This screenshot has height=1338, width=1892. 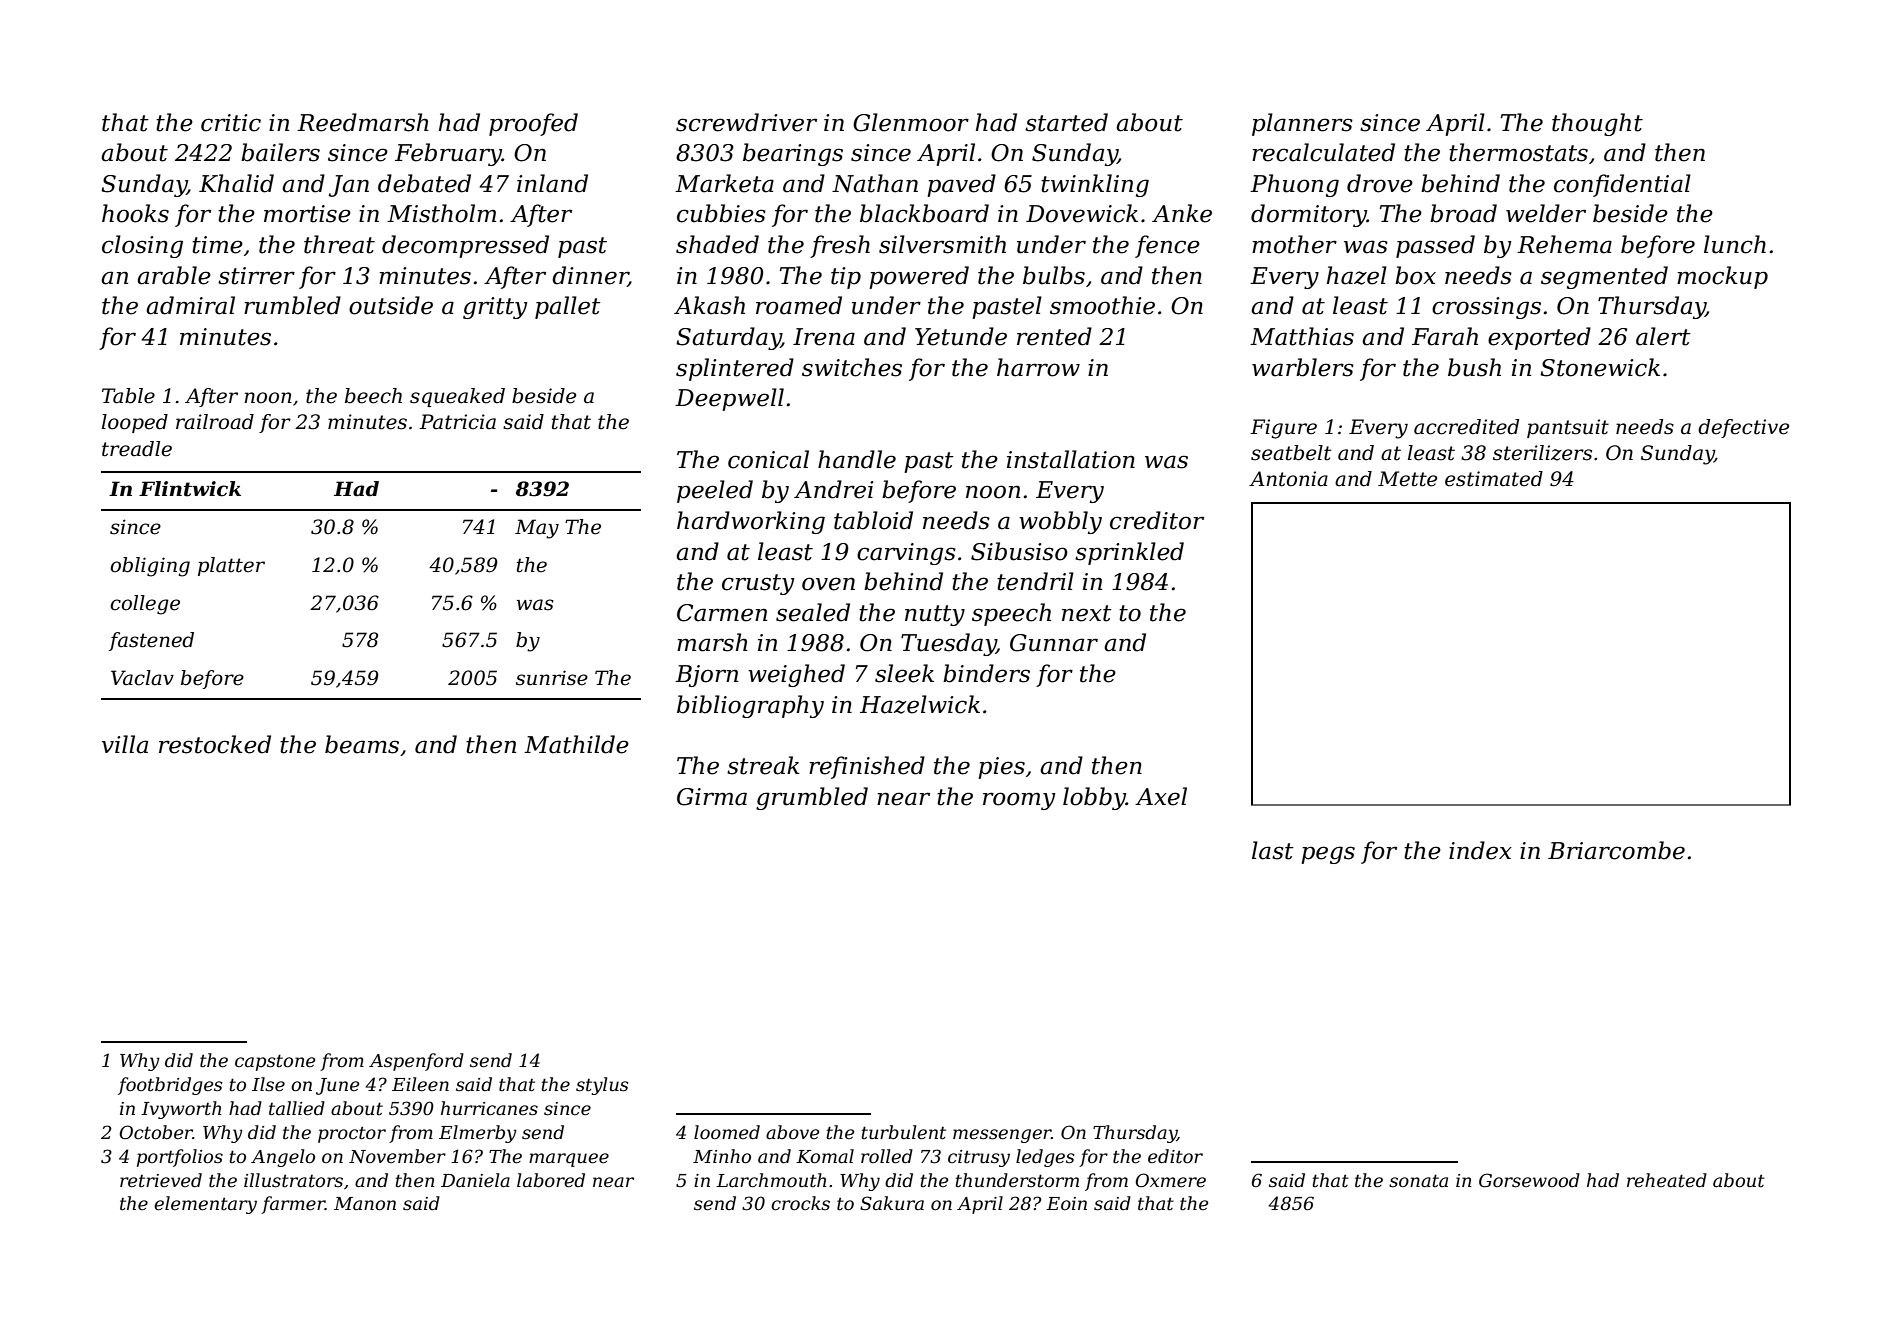 What do you see at coordinates (911, 122) in the screenshot?
I see `Glenmoor` at bounding box center [911, 122].
